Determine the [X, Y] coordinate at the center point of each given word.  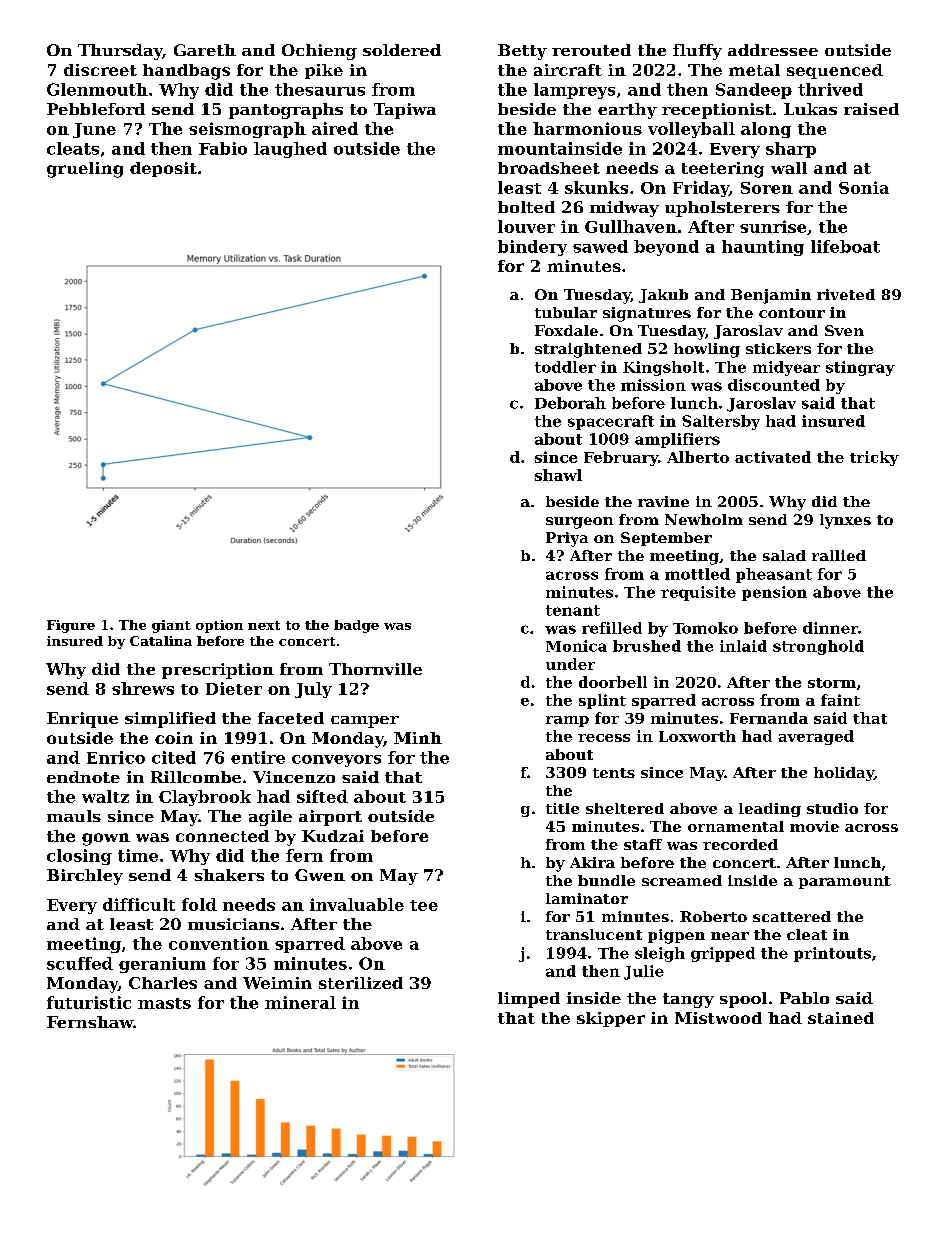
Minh [418, 738]
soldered [402, 50]
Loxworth [697, 736]
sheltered [625, 808]
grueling [85, 170]
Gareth [205, 50]
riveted [846, 294]
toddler [565, 367]
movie [814, 826]
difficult [139, 904]
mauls [74, 816]
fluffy [697, 52]
